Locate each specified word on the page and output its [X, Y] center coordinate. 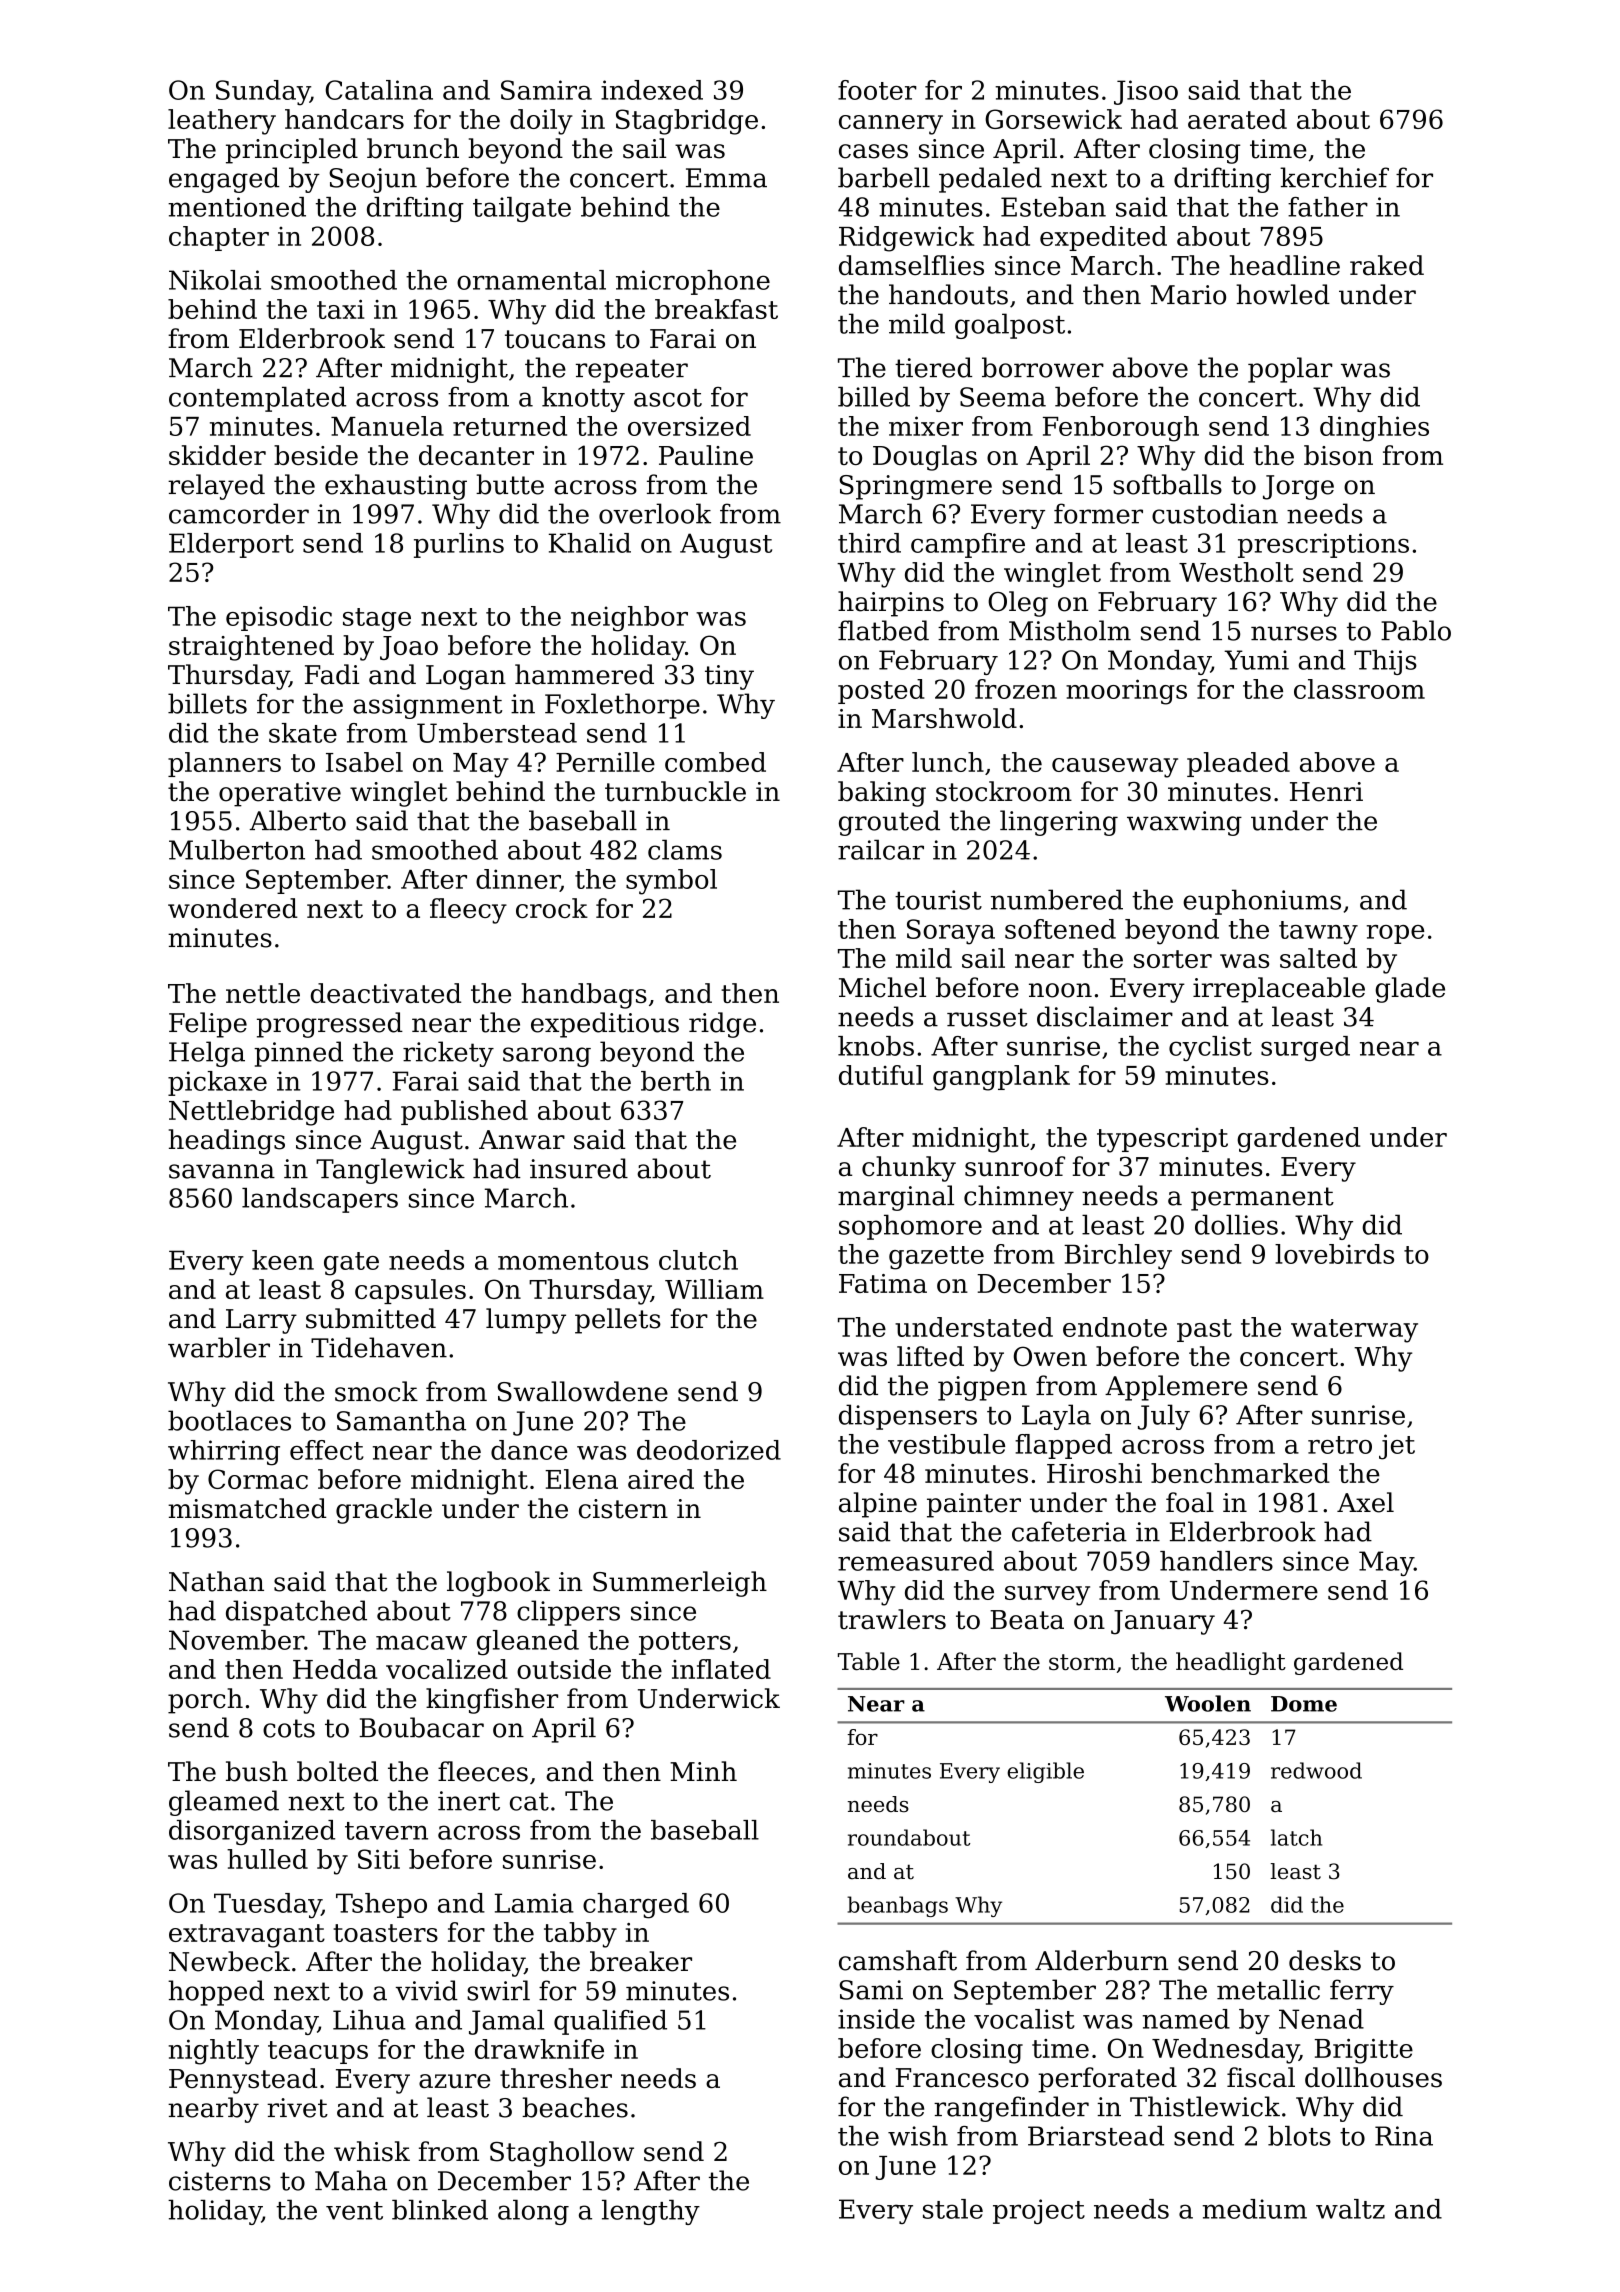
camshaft [898, 1960]
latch [1296, 1837]
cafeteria [1069, 1531]
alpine [878, 1505]
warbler [219, 1347]
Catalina [379, 90]
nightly [214, 2052]
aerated [1237, 119]
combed [715, 762]
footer [877, 90]
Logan [466, 677]
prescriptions [1323, 545]
